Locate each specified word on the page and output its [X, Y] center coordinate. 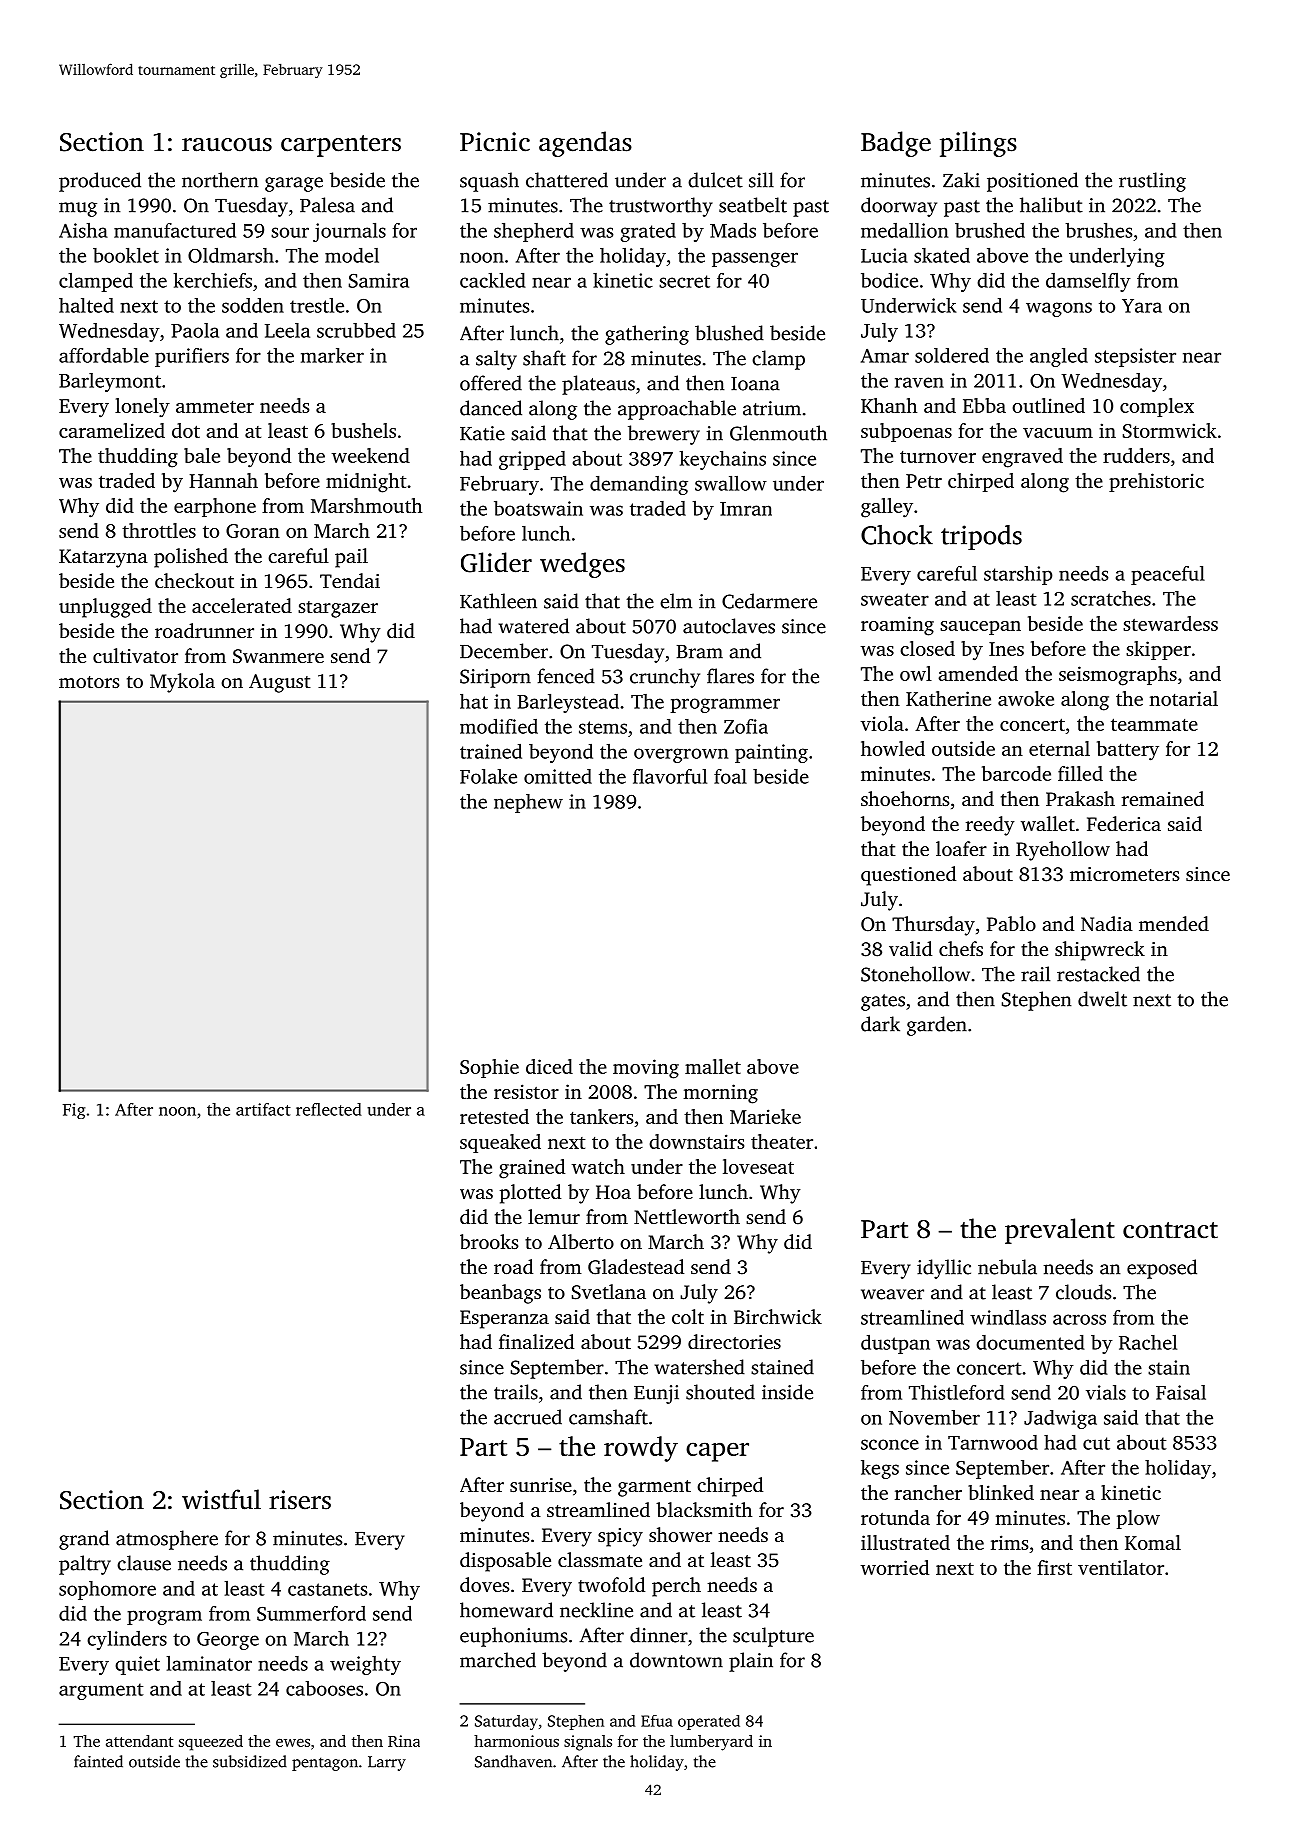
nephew [528, 803]
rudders [1136, 455]
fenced [566, 676]
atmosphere [167, 1540]
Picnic [495, 142]
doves [484, 1584]
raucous [227, 145]
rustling [1152, 182]
